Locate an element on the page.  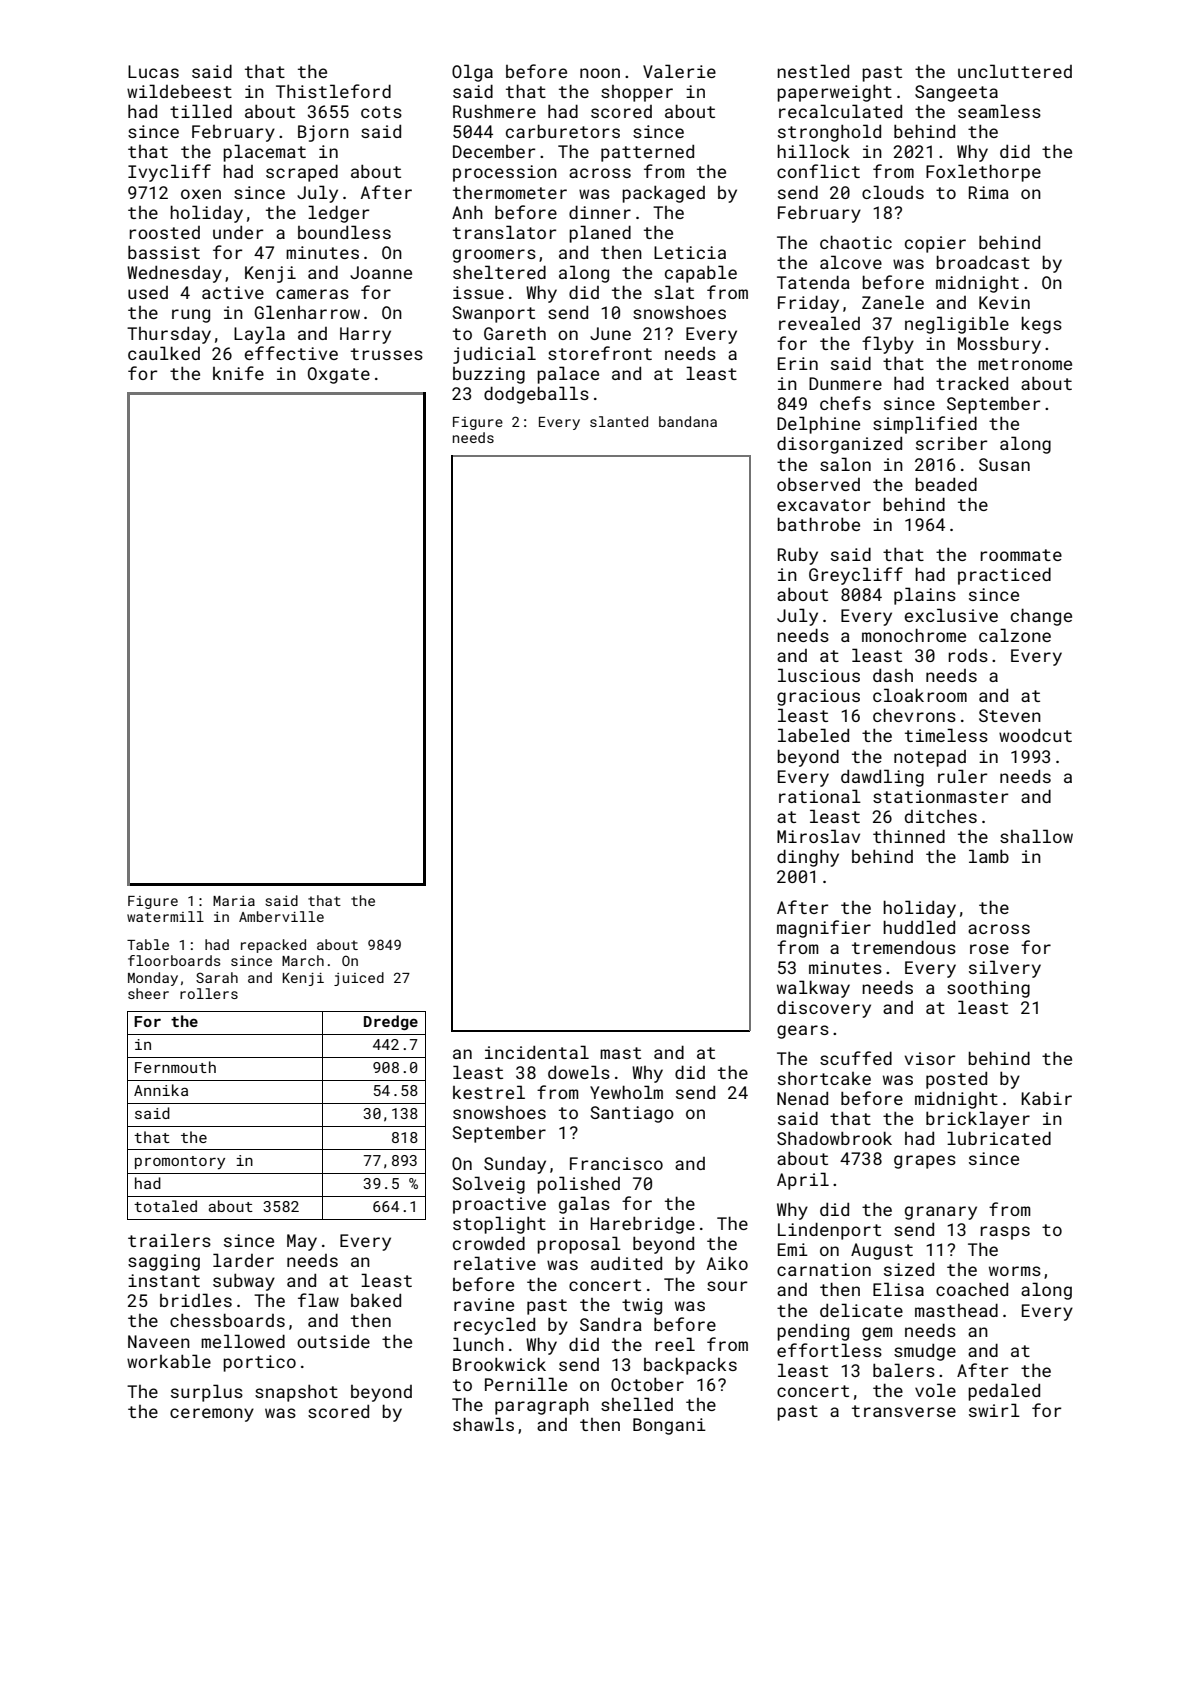
Nenad is located at coordinates (802, 1098).
